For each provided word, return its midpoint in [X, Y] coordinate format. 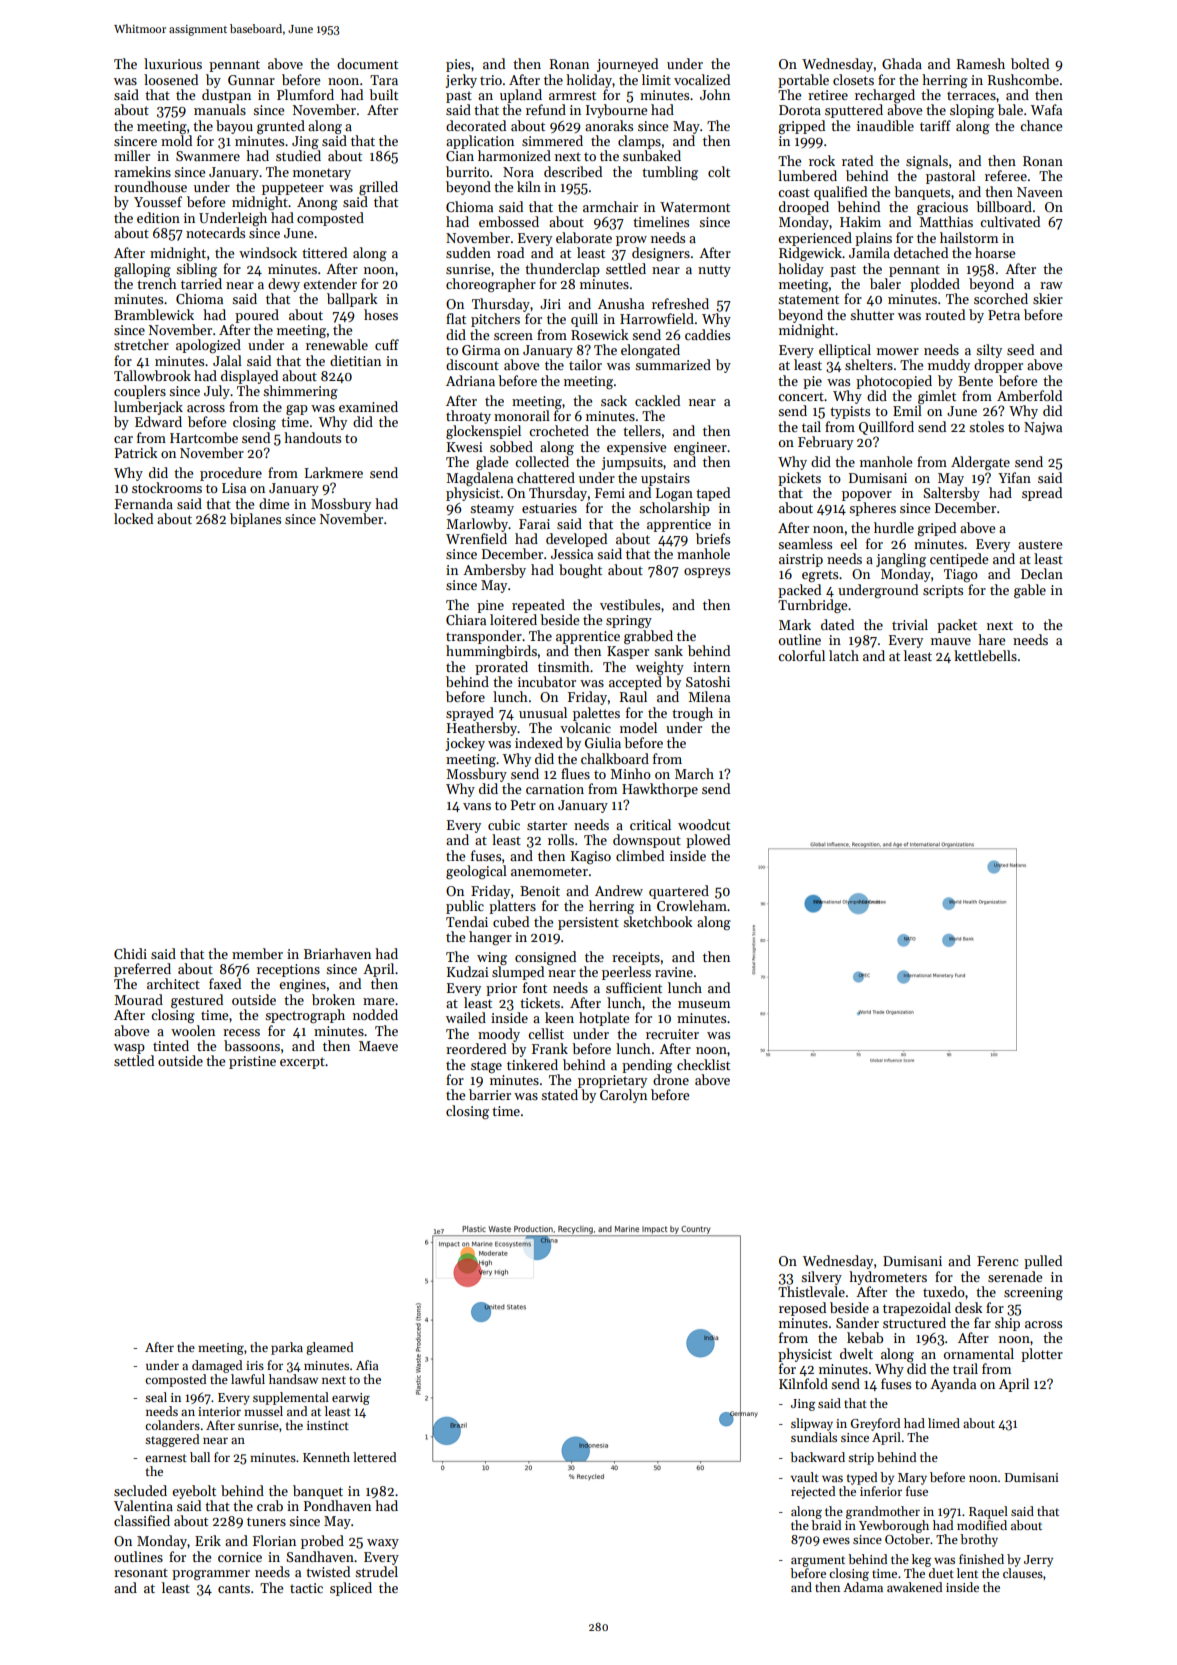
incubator [547, 681]
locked [133, 518]
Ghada [902, 63]
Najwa [1043, 428]
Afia [367, 1365]
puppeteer [293, 189]
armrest [572, 95]
